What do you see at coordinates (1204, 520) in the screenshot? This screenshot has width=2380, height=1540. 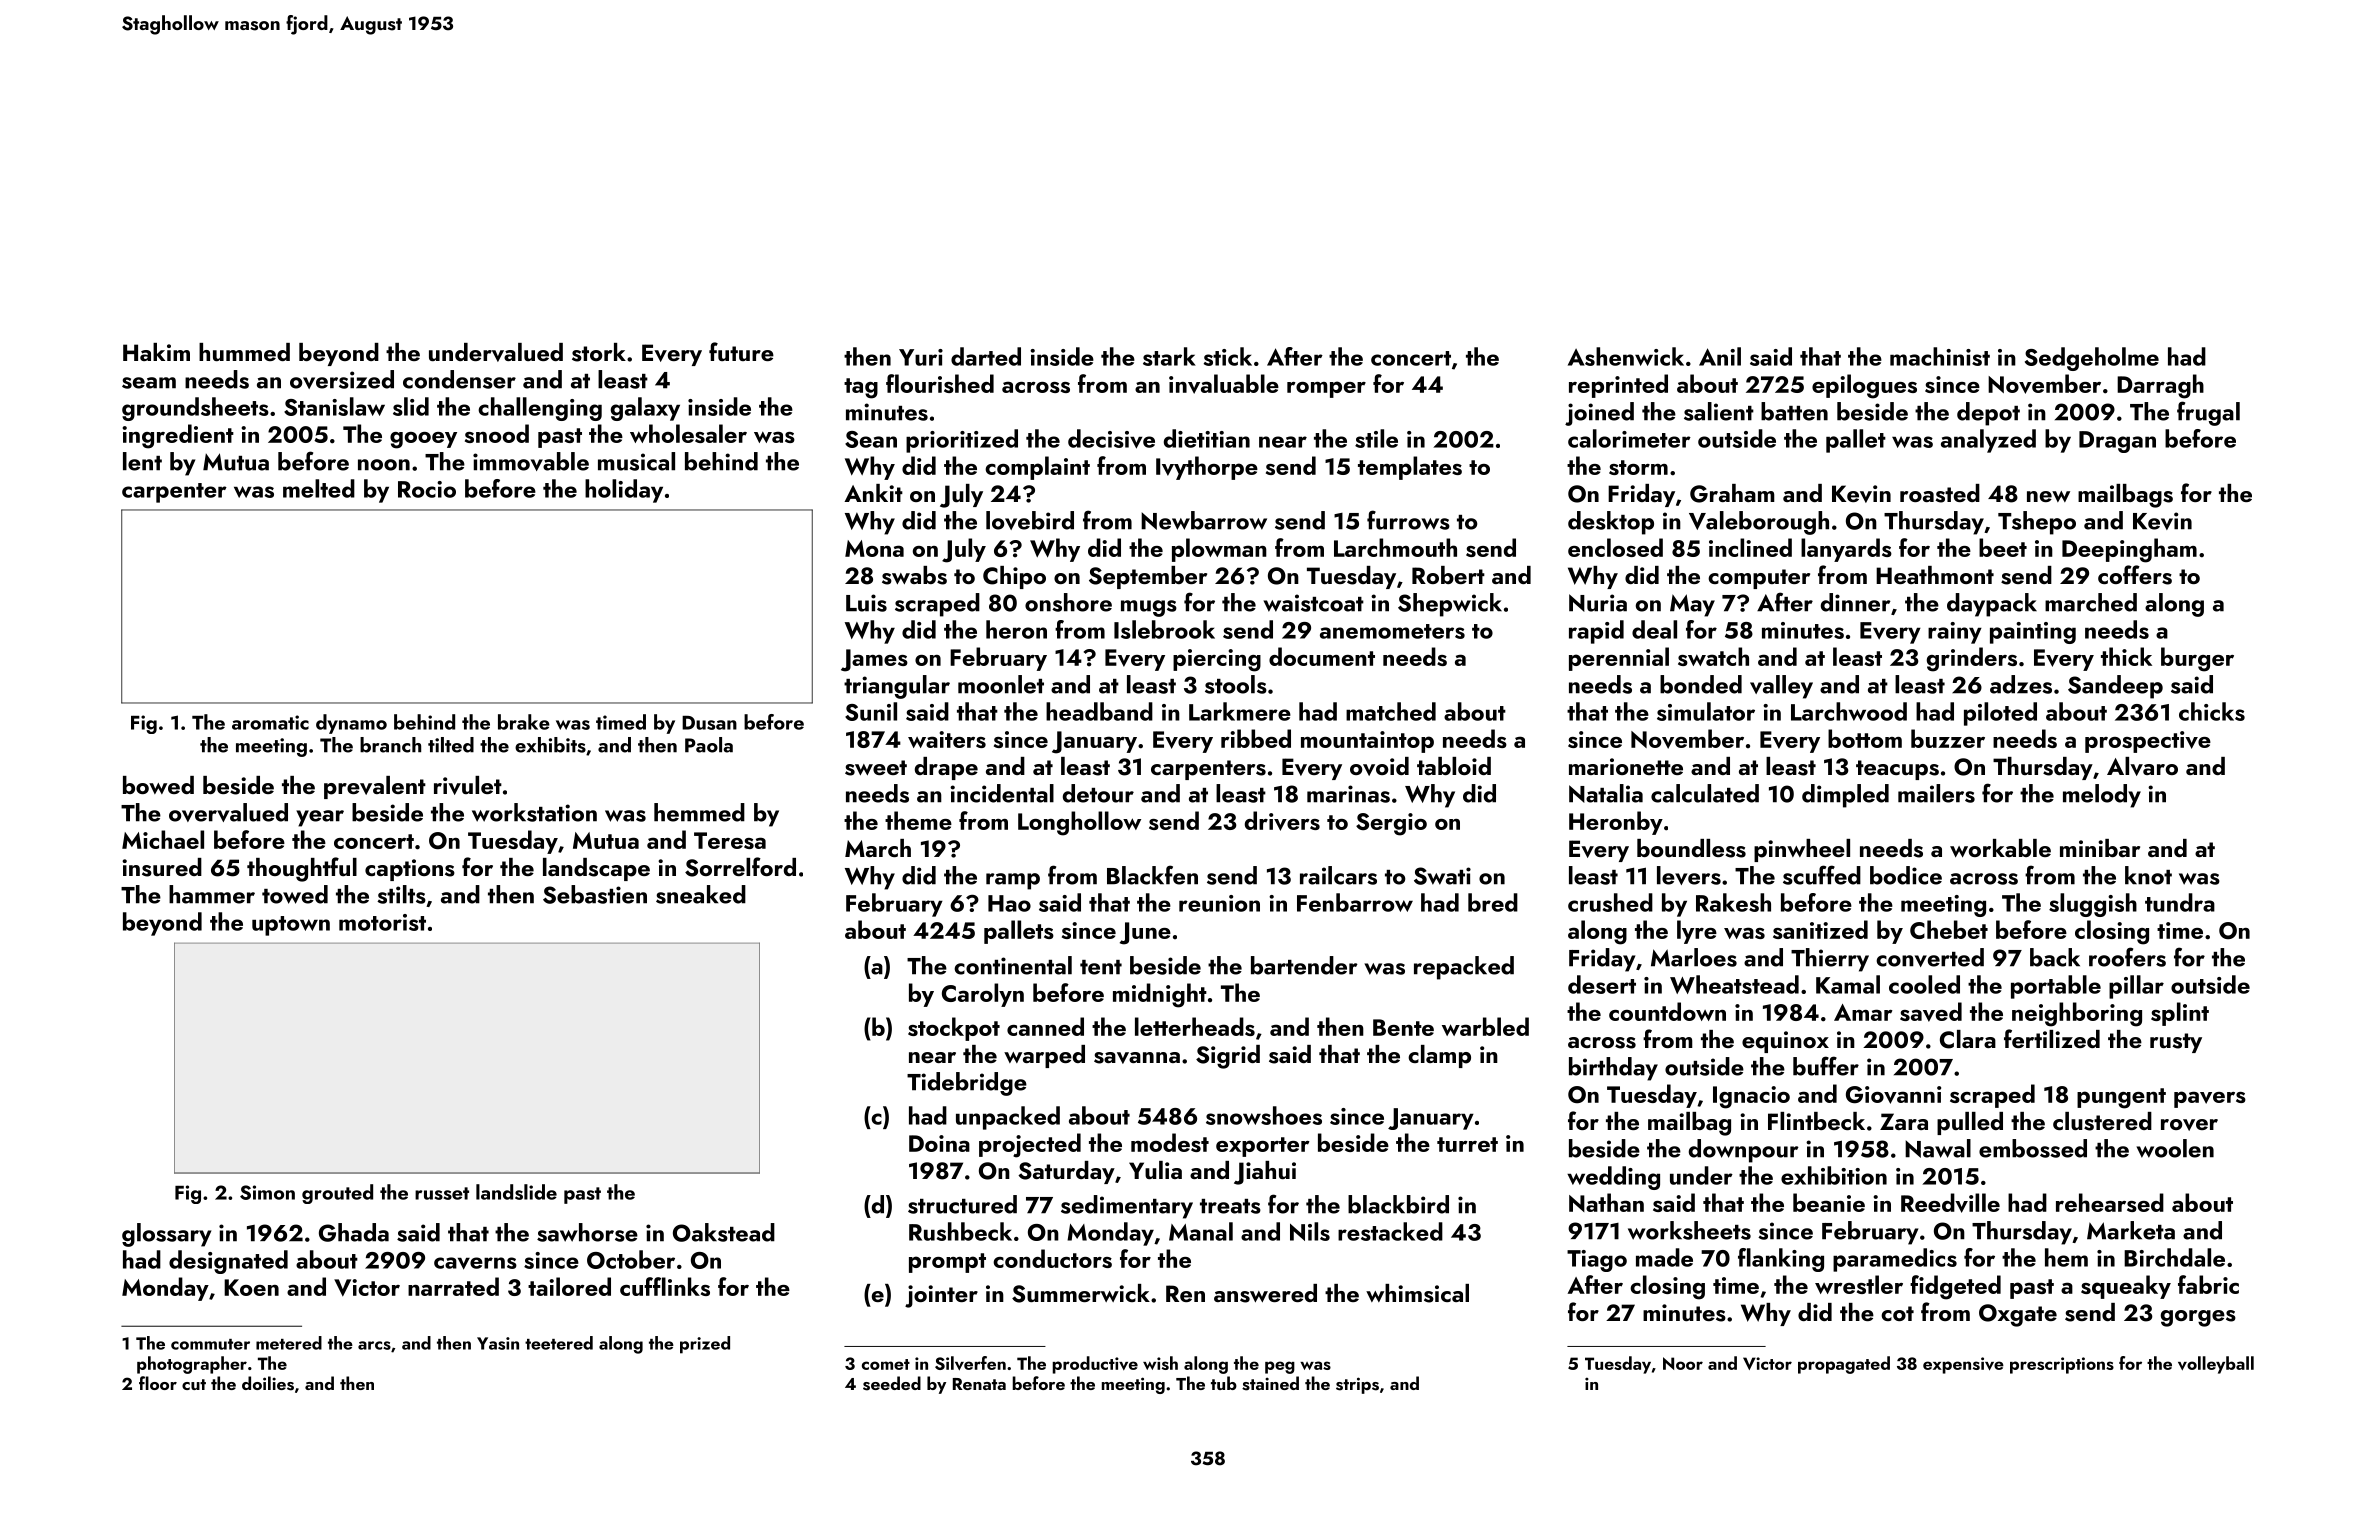 I see `Newbarrow` at bounding box center [1204, 520].
